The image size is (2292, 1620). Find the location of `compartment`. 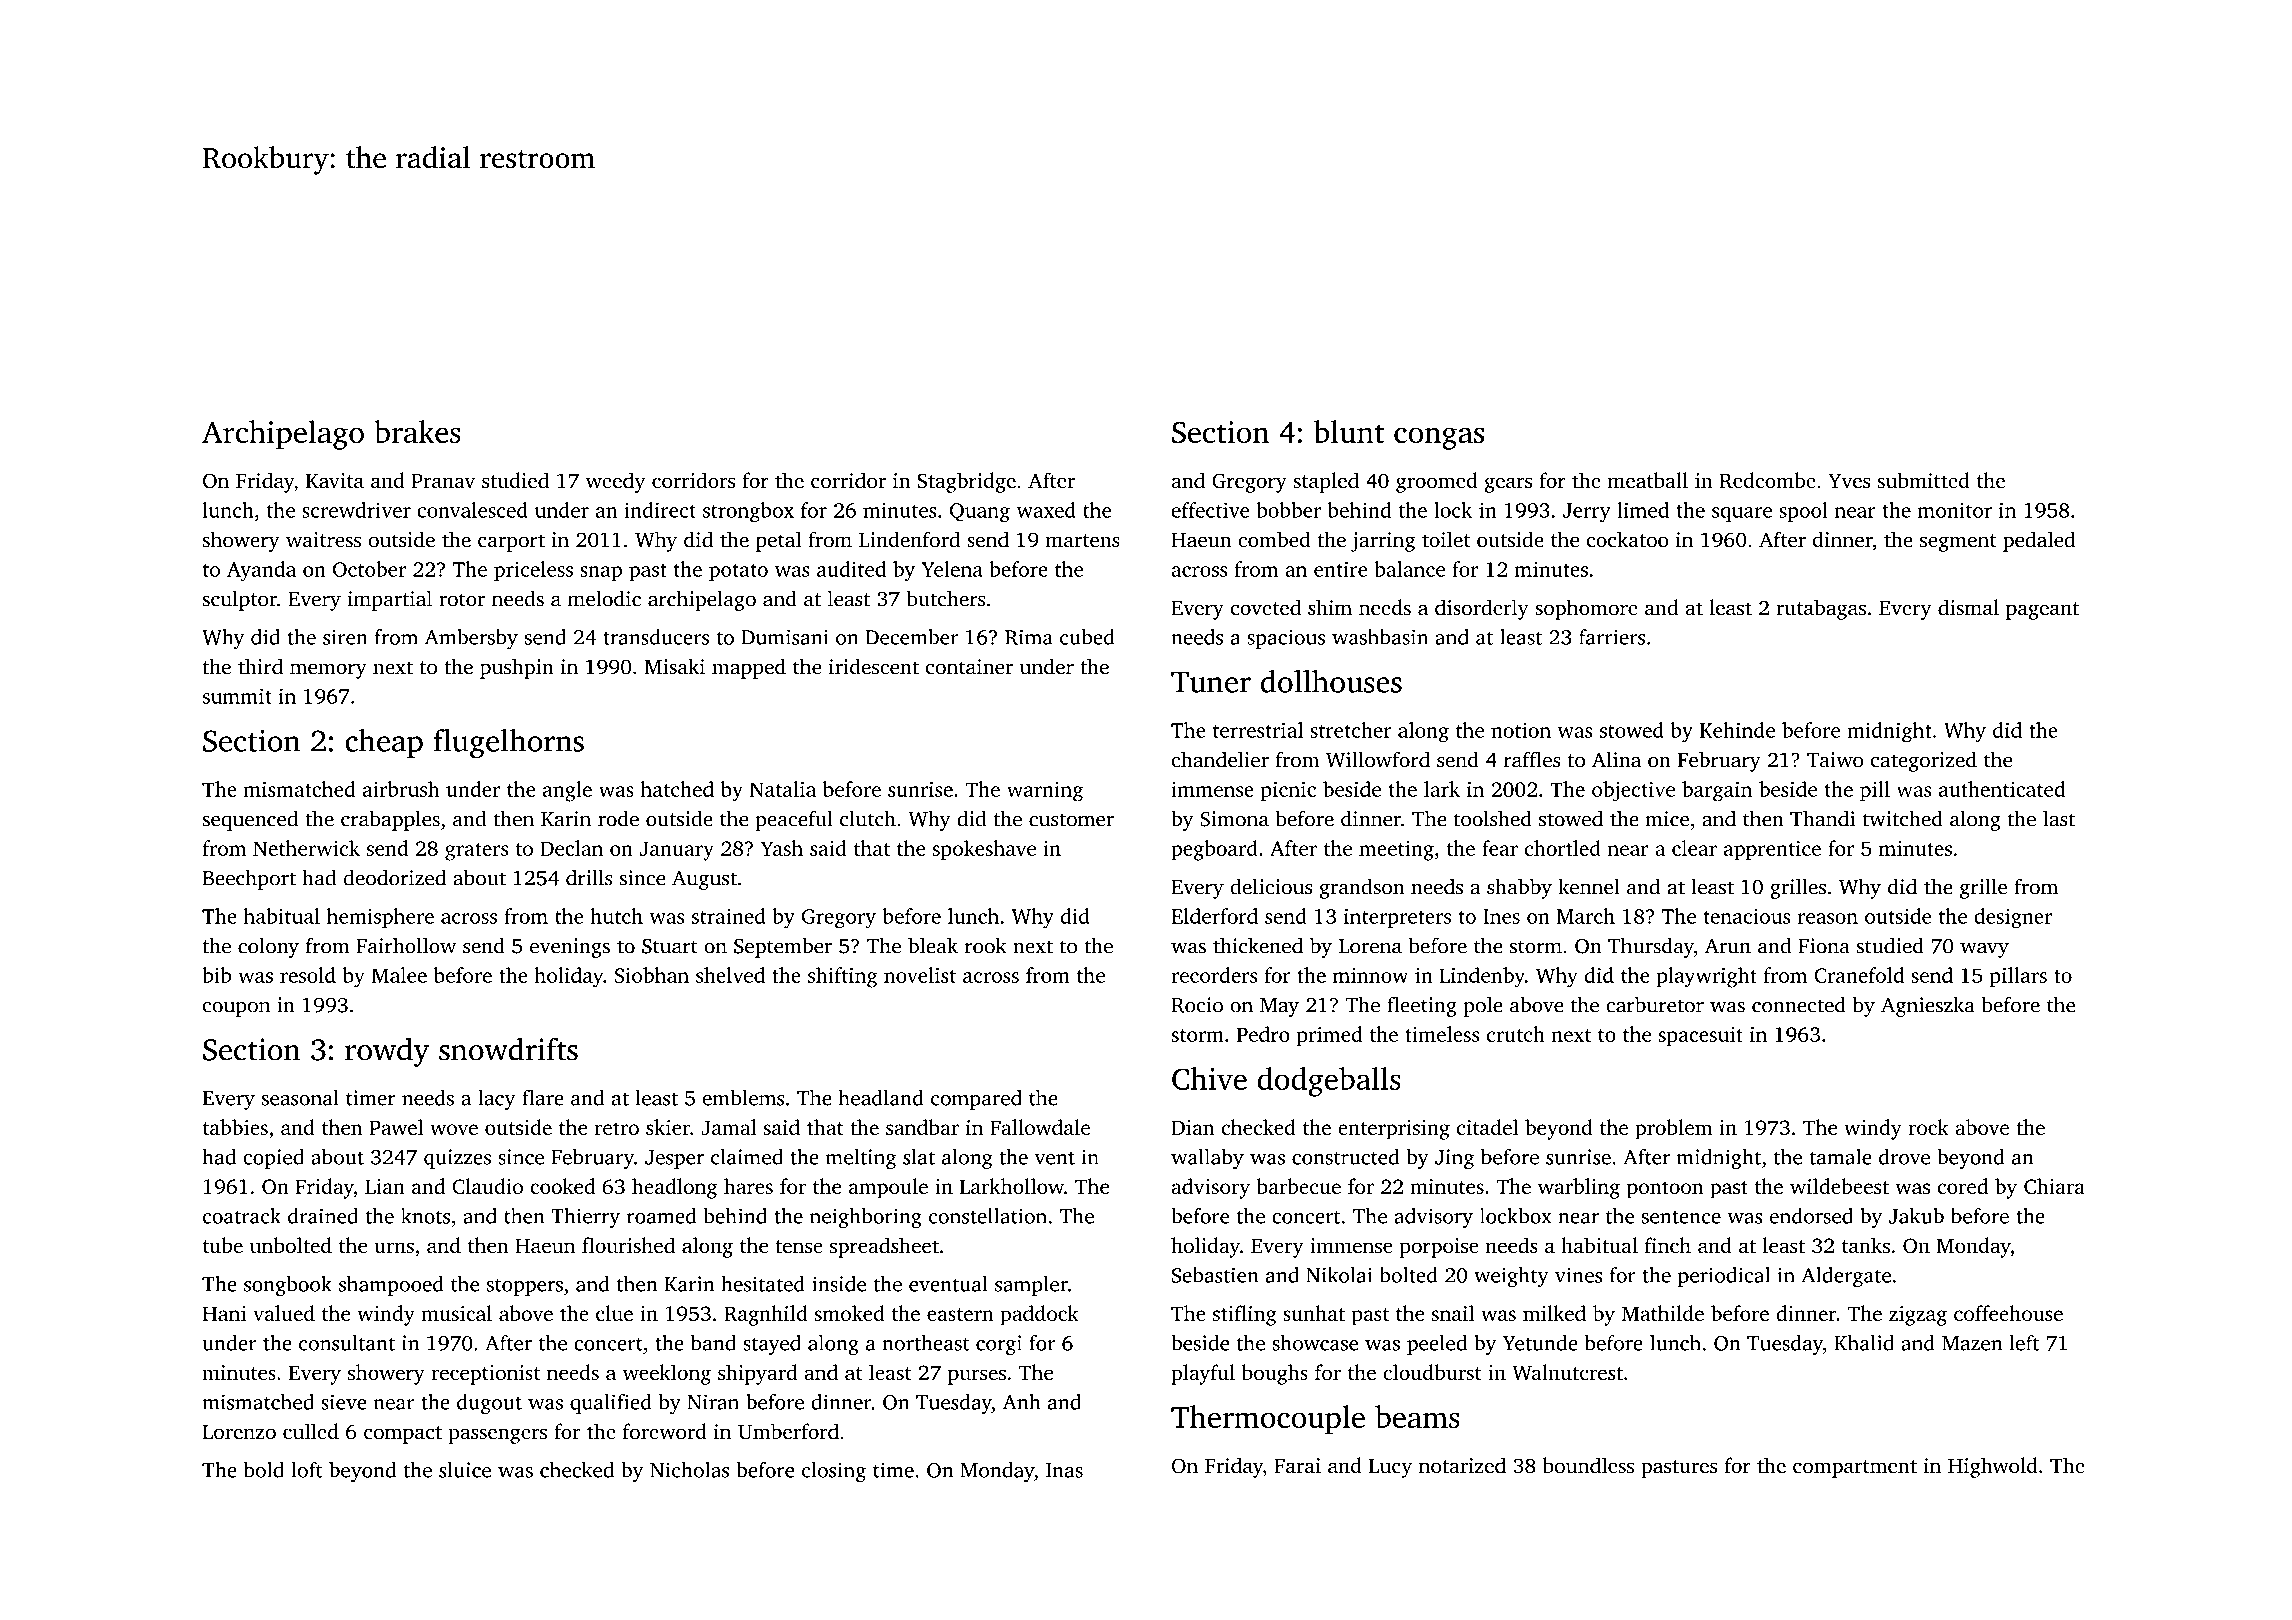

compartment is located at coordinates (1855, 1469).
